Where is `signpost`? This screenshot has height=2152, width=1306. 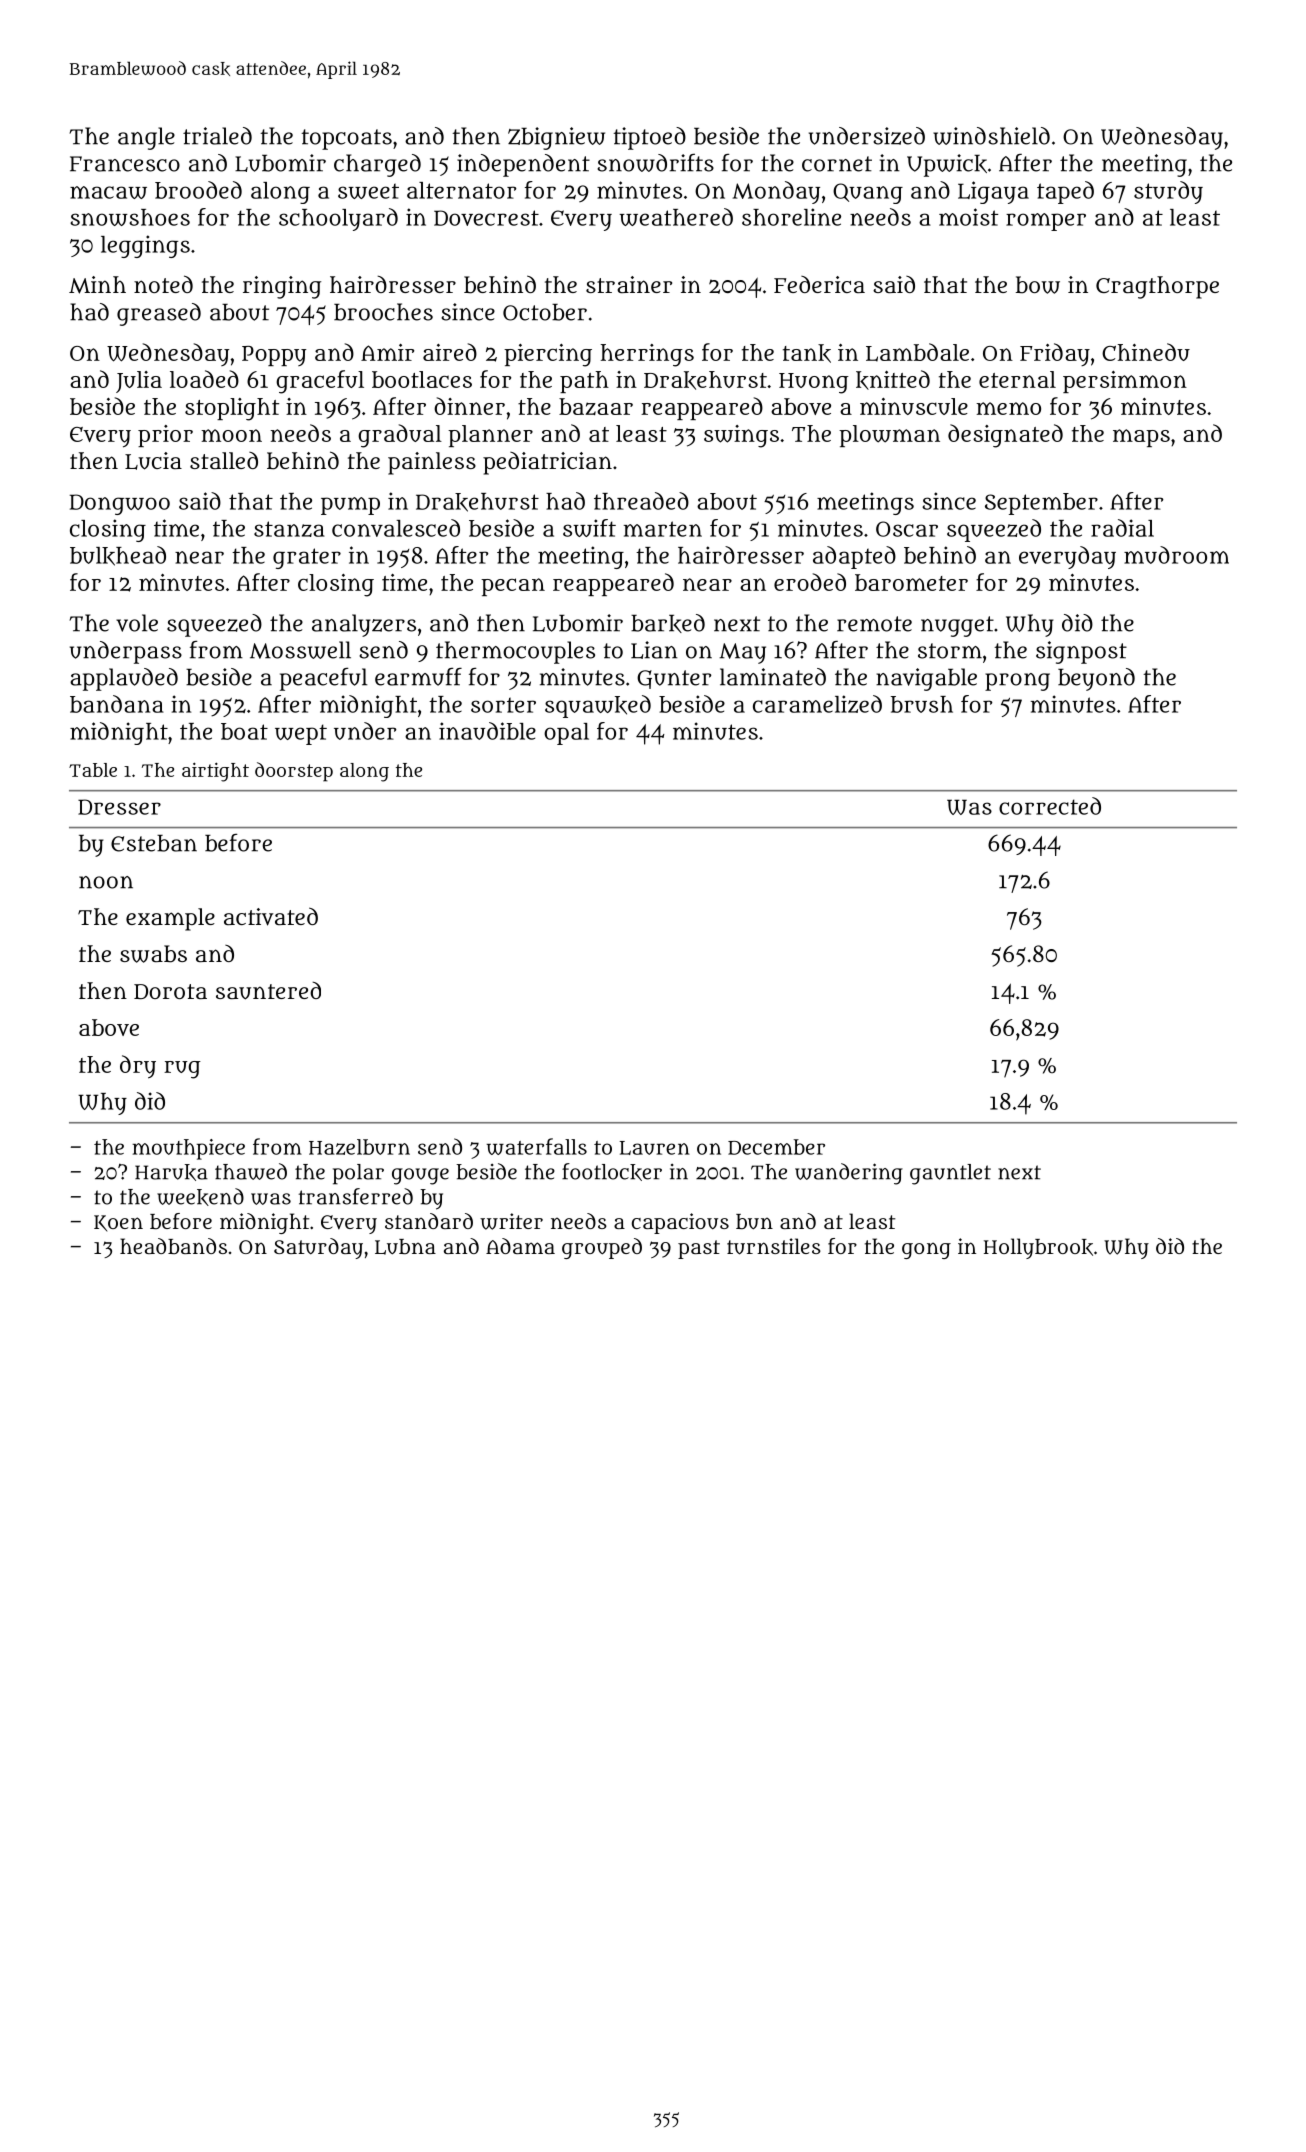 signpost is located at coordinates (1081, 652).
